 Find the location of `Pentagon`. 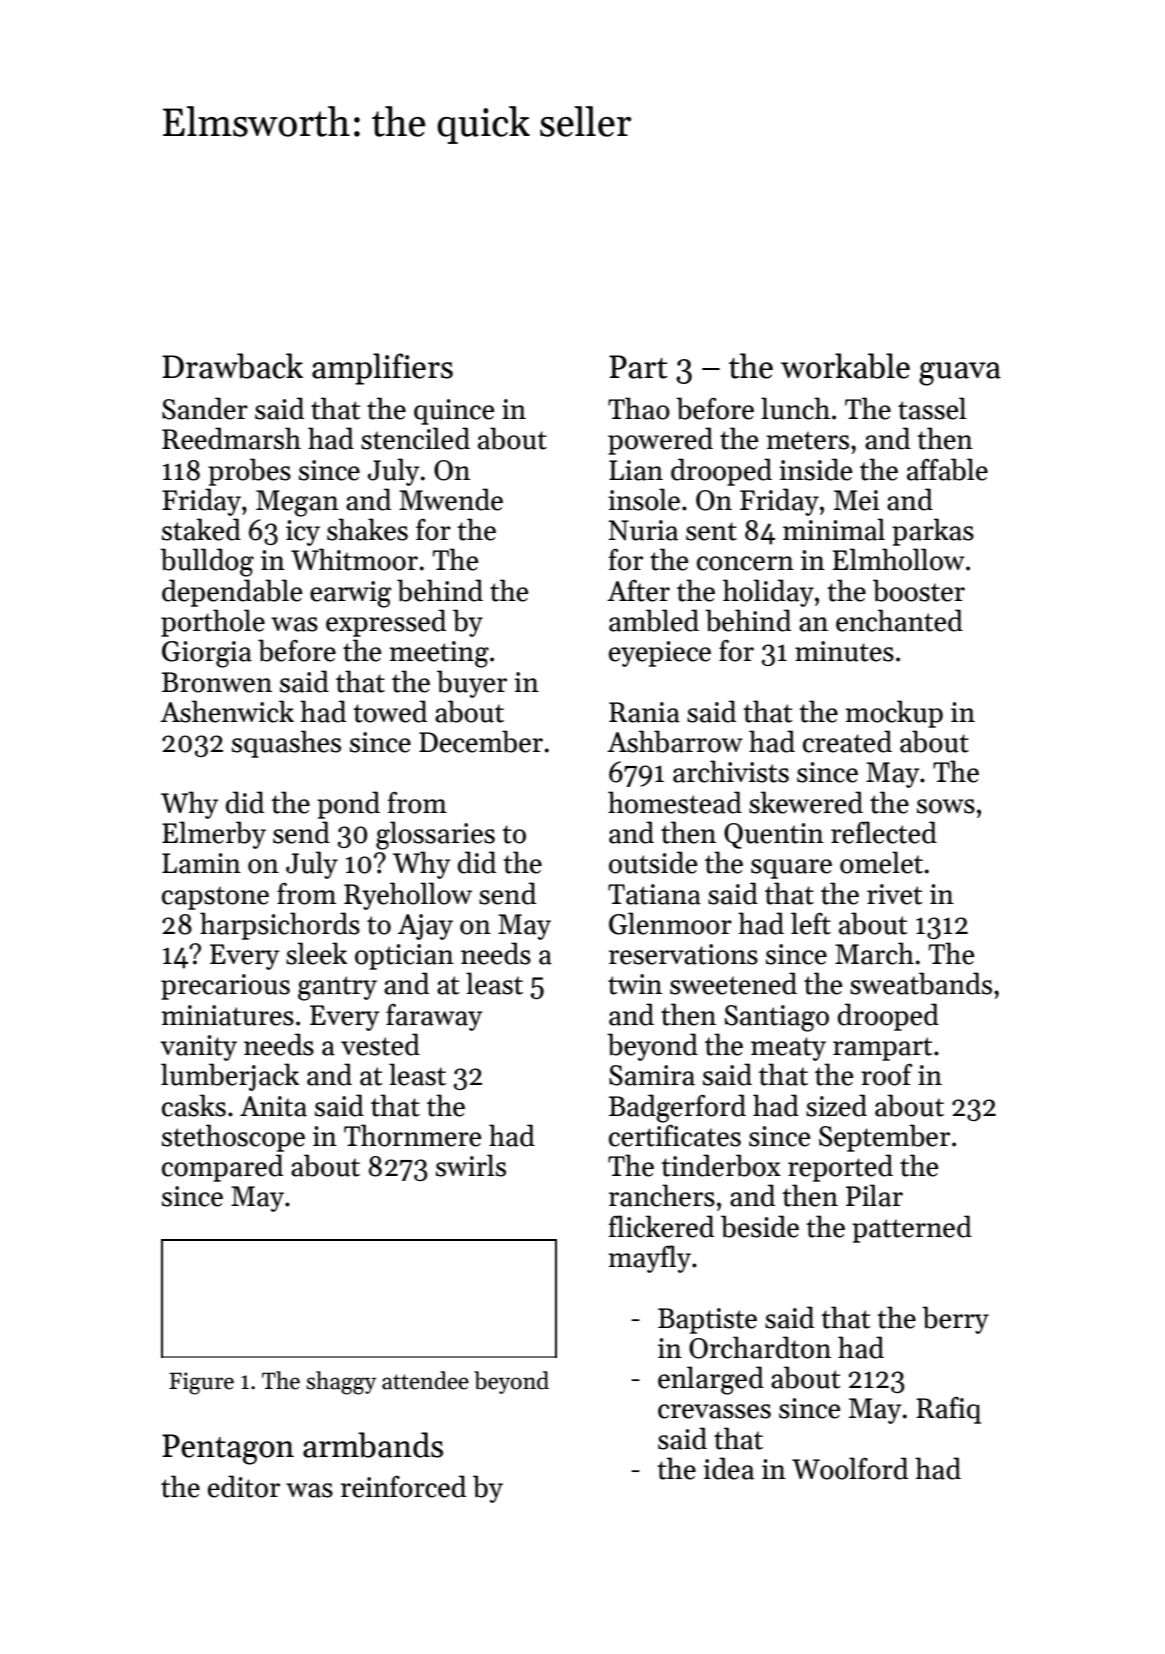

Pentagon is located at coordinates (228, 1449).
